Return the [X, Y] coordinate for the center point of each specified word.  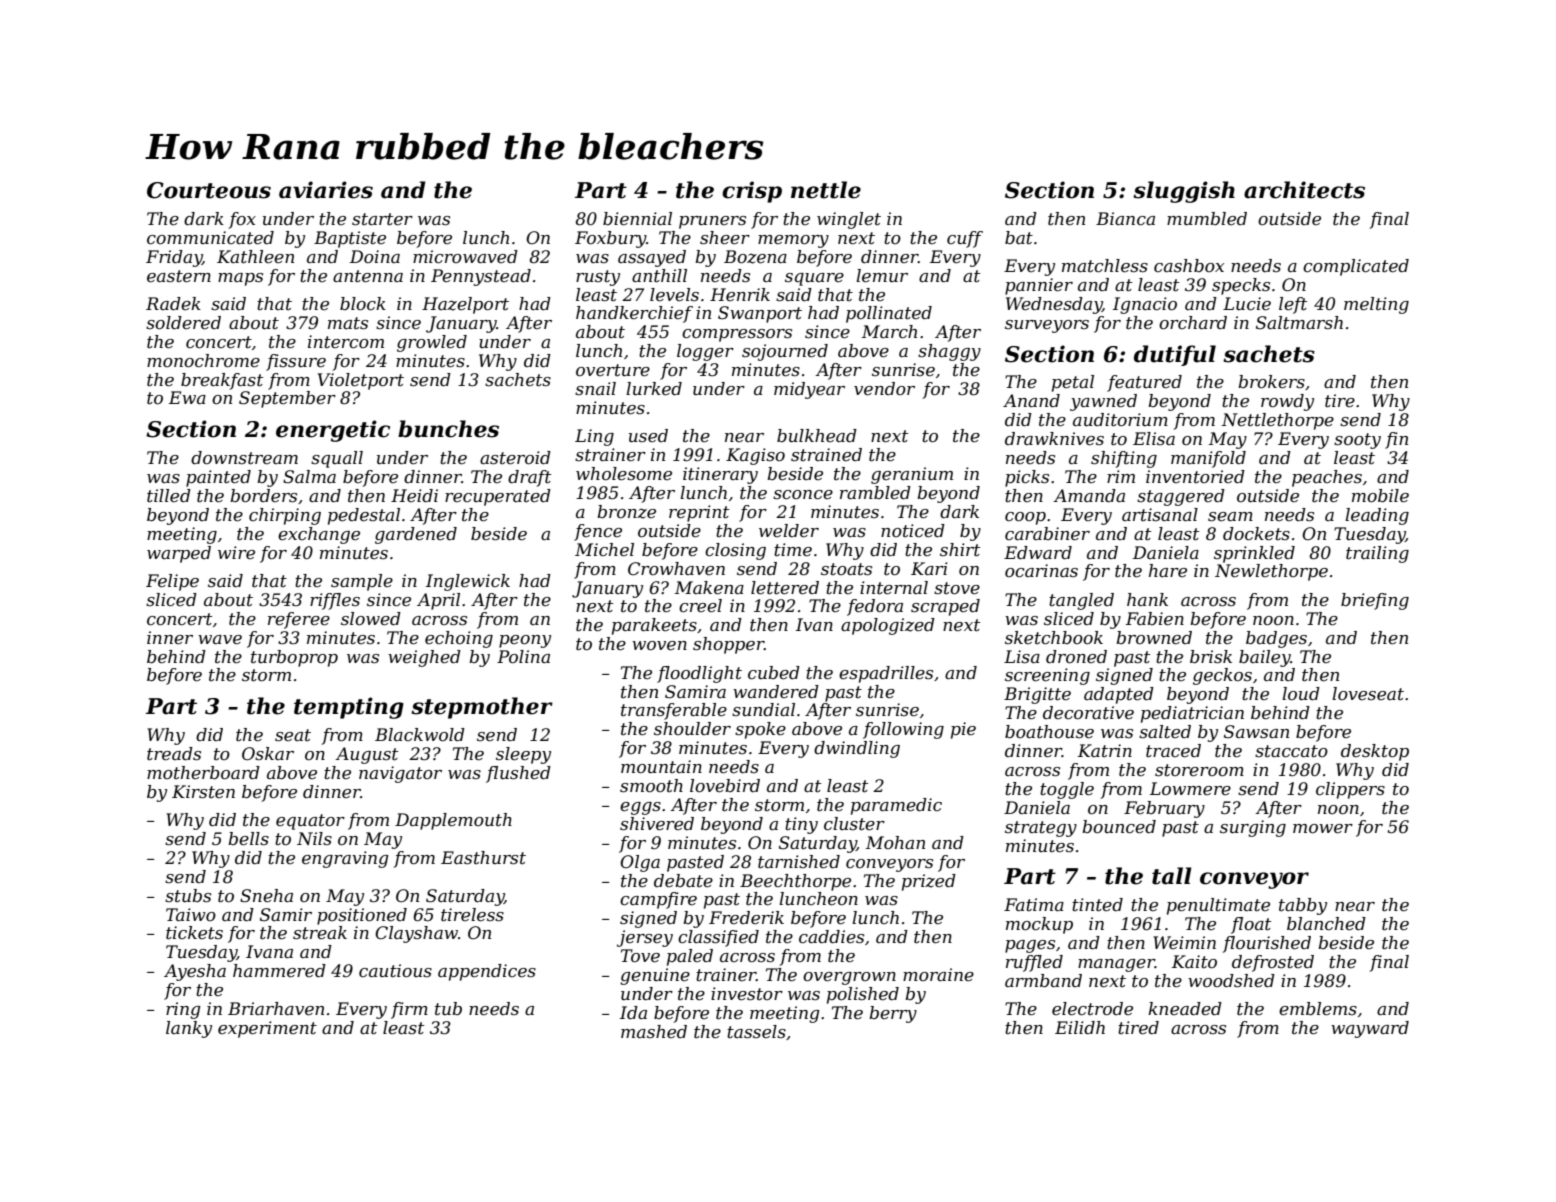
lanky [189, 1029]
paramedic [896, 806]
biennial [637, 219]
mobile [1380, 496]
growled [432, 343]
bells [248, 839]
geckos [1222, 676]
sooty [1357, 441]
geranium [912, 475]
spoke [760, 730]
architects [1304, 190]
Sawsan [1256, 732]
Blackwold [420, 735]
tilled [169, 496]
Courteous [209, 190]
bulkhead [817, 435]
